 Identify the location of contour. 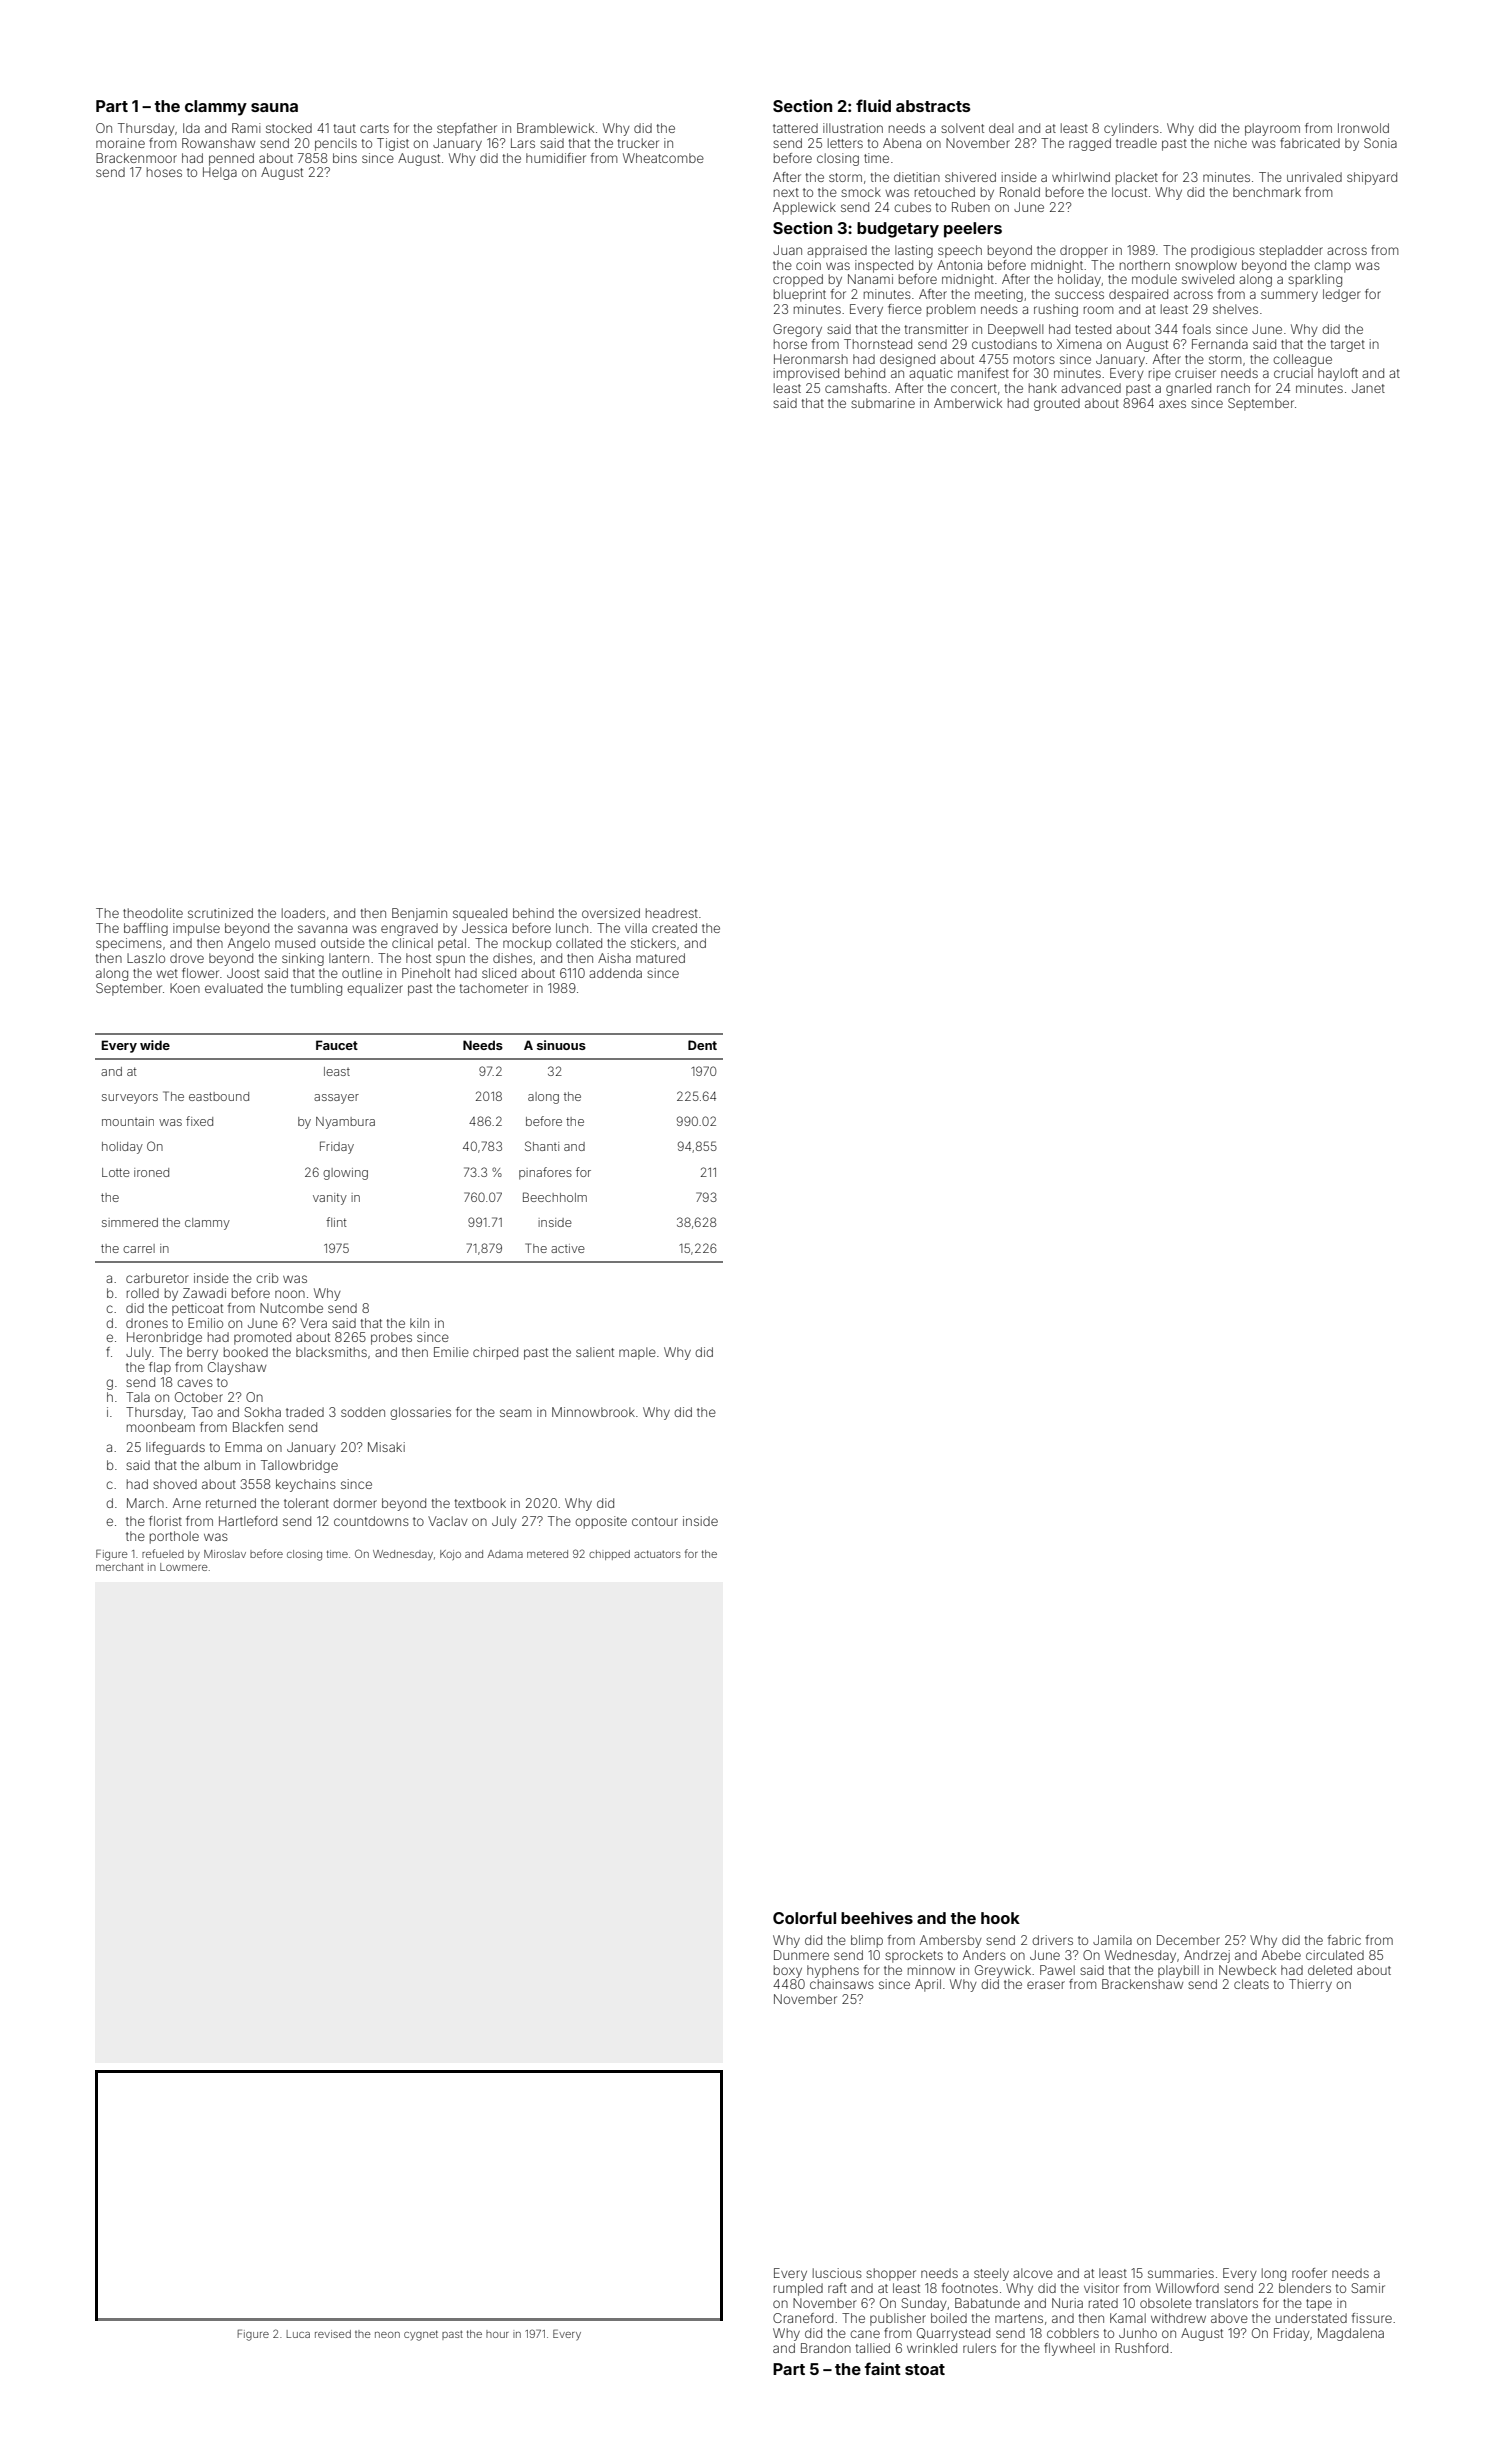
(655, 1521).
